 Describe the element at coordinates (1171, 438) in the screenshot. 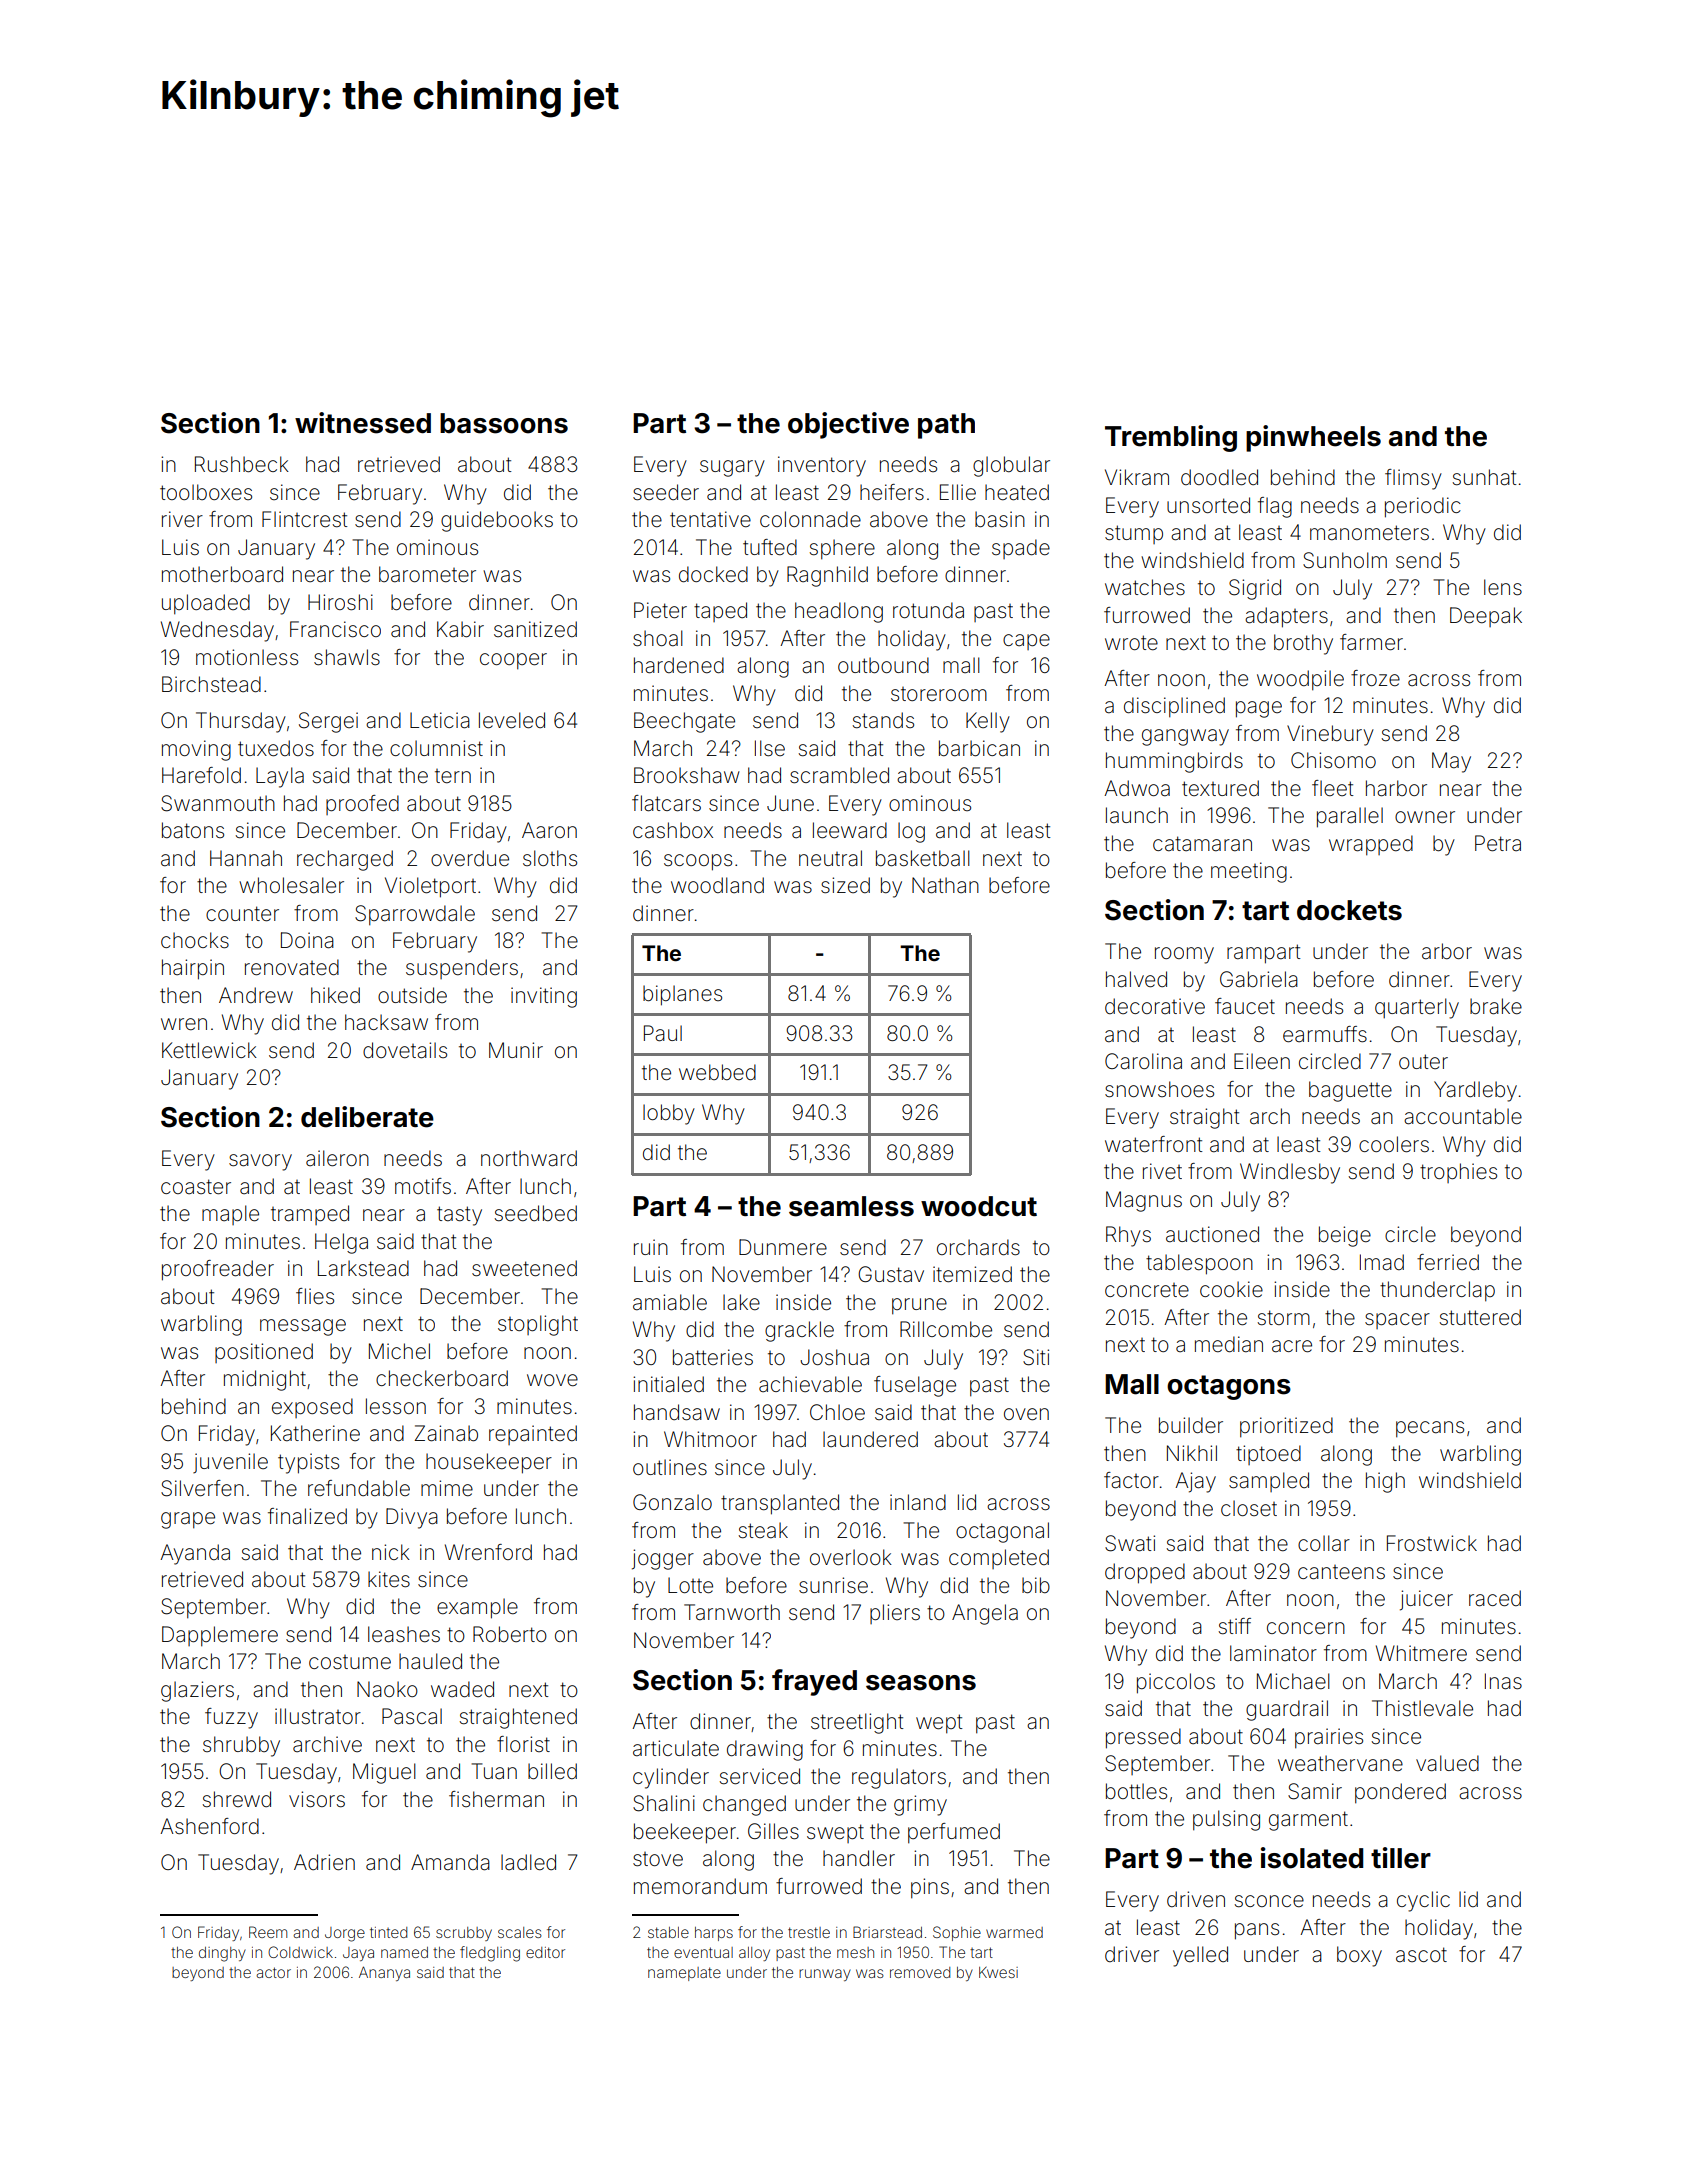

I see `Trembling` at that location.
